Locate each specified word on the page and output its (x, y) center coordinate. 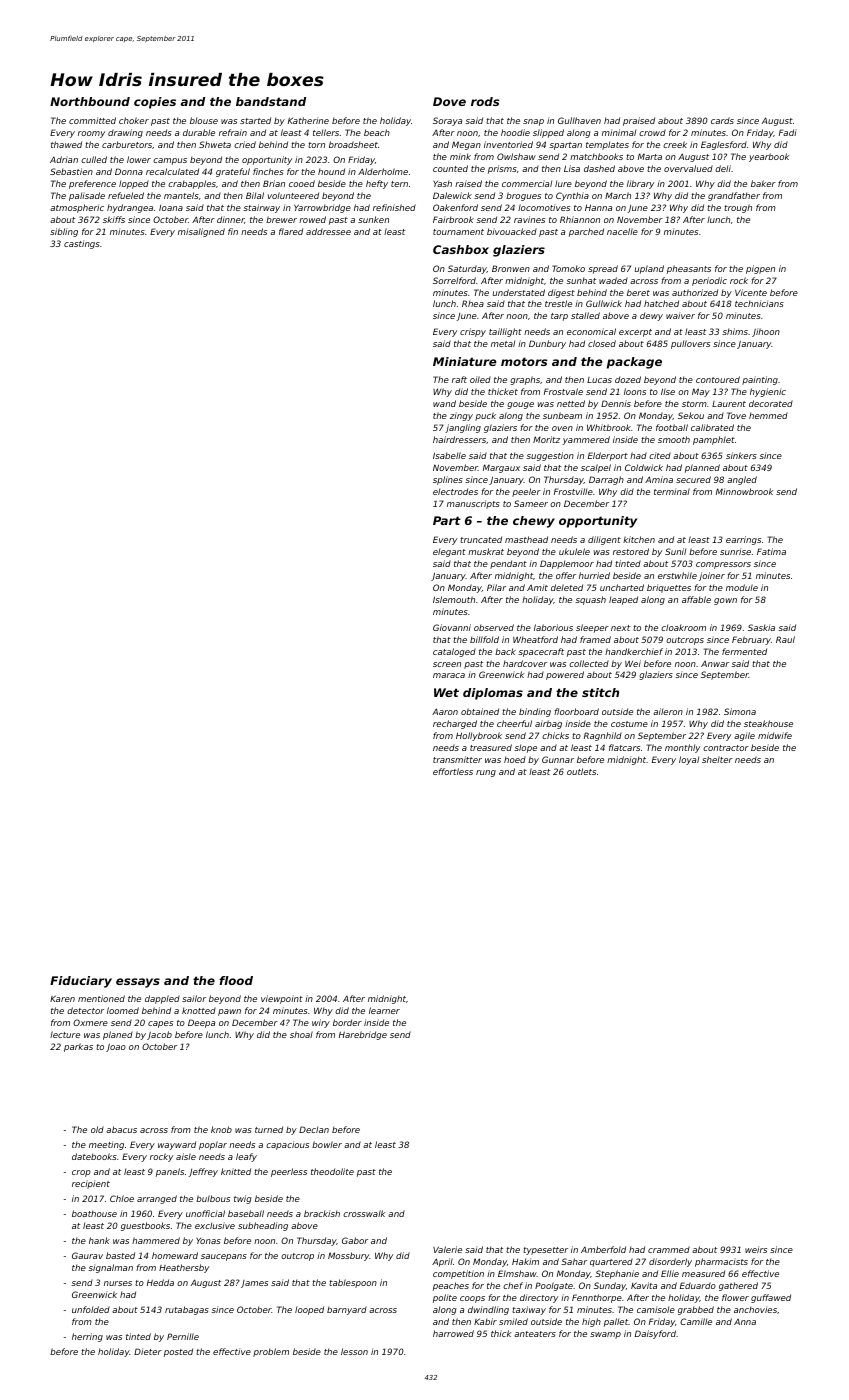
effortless (453, 771)
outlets (581, 771)
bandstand (271, 101)
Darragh (606, 480)
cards (722, 120)
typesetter (545, 1251)
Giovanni (452, 627)
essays (138, 983)
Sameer (531, 503)
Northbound (90, 101)
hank (99, 1240)
